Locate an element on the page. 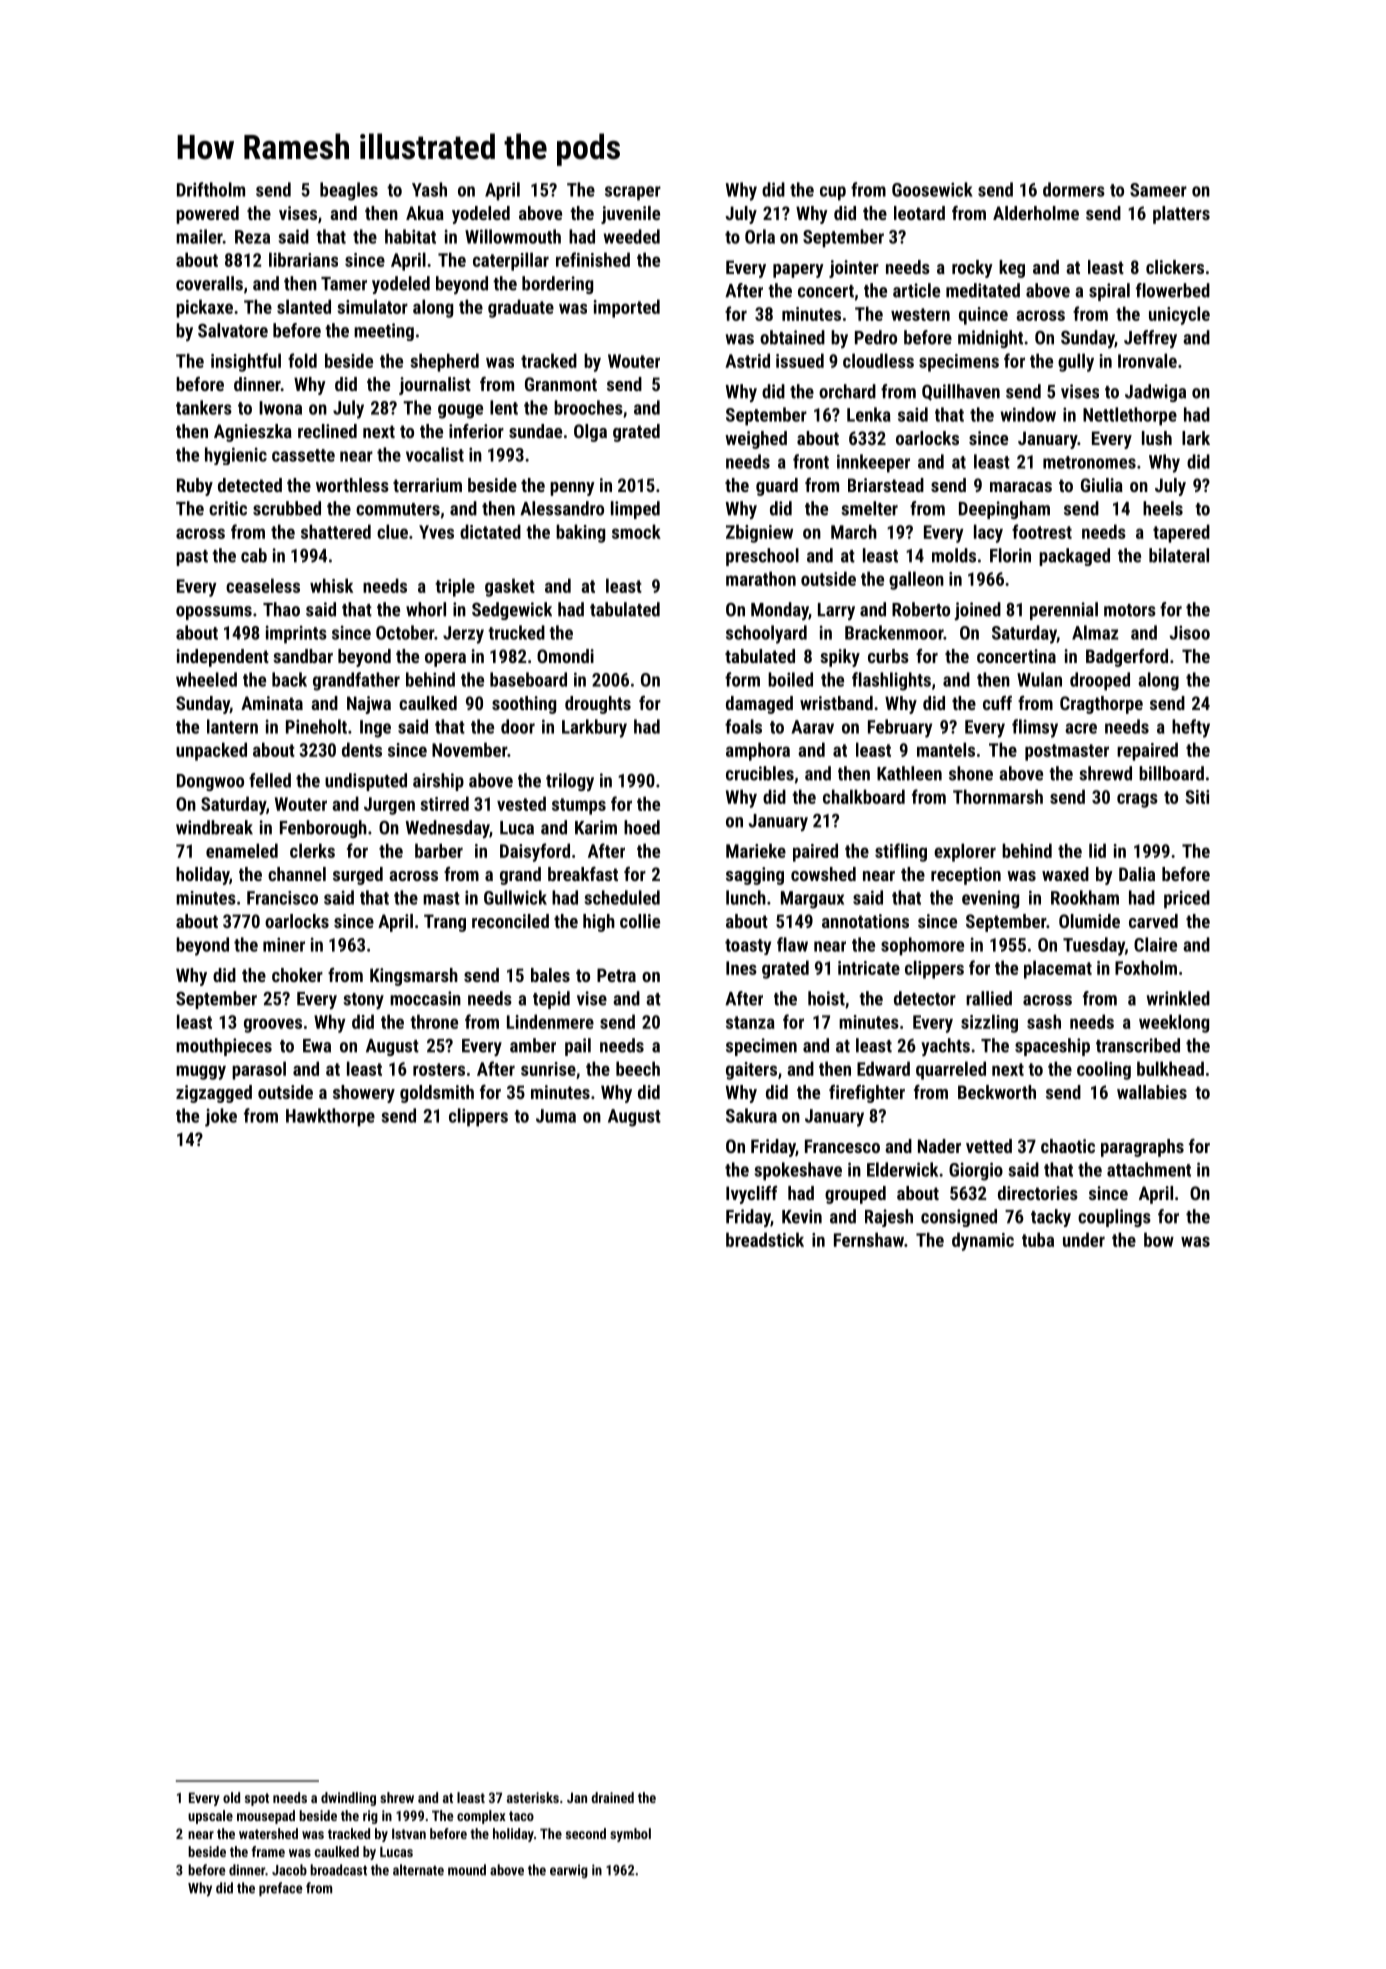  Yash is located at coordinates (429, 189).
